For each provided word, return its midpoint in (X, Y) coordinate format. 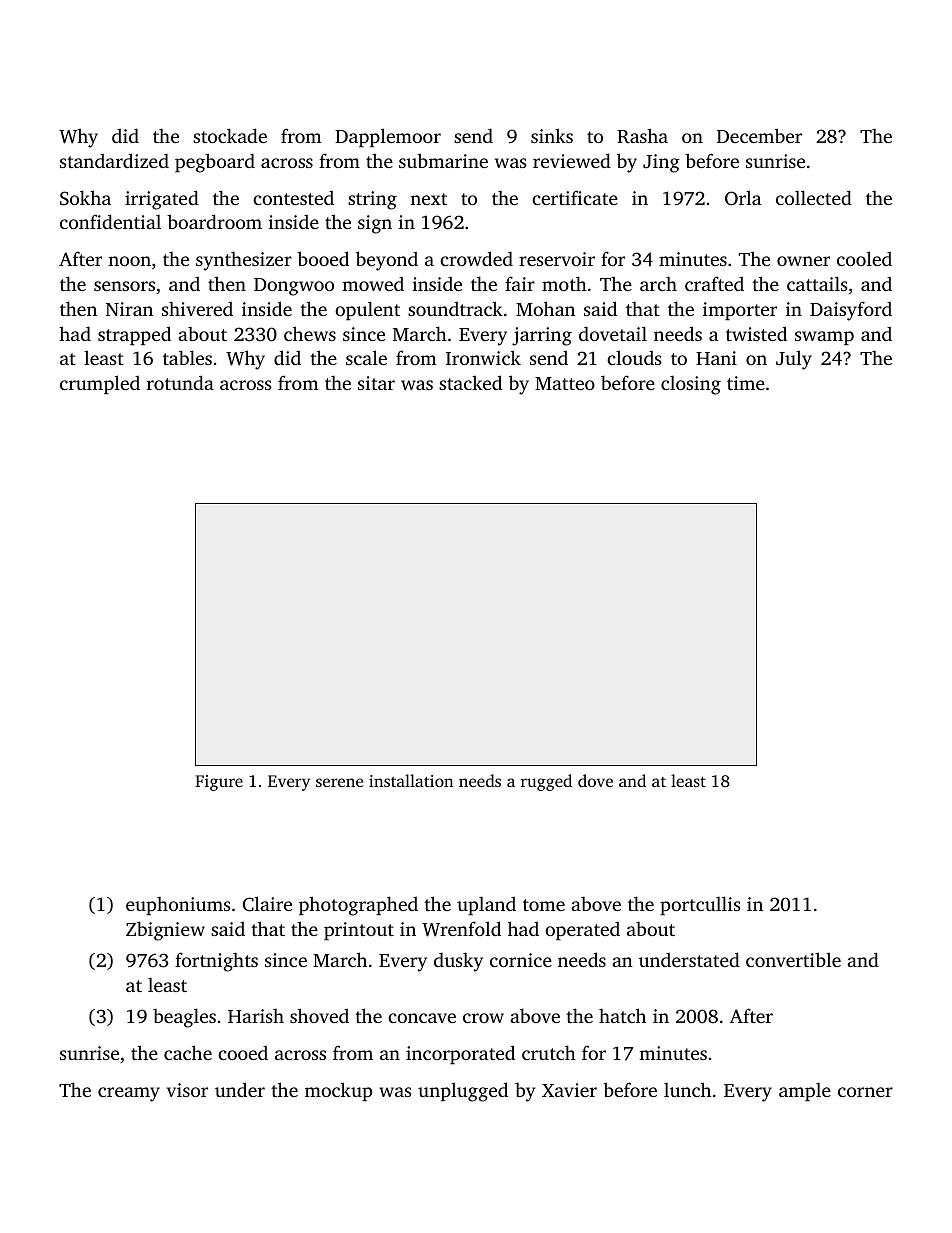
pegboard (215, 163)
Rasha (642, 136)
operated (582, 931)
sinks (552, 135)
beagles (184, 1018)
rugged (546, 782)
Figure (219, 783)
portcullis (700, 905)
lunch (687, 1089)
